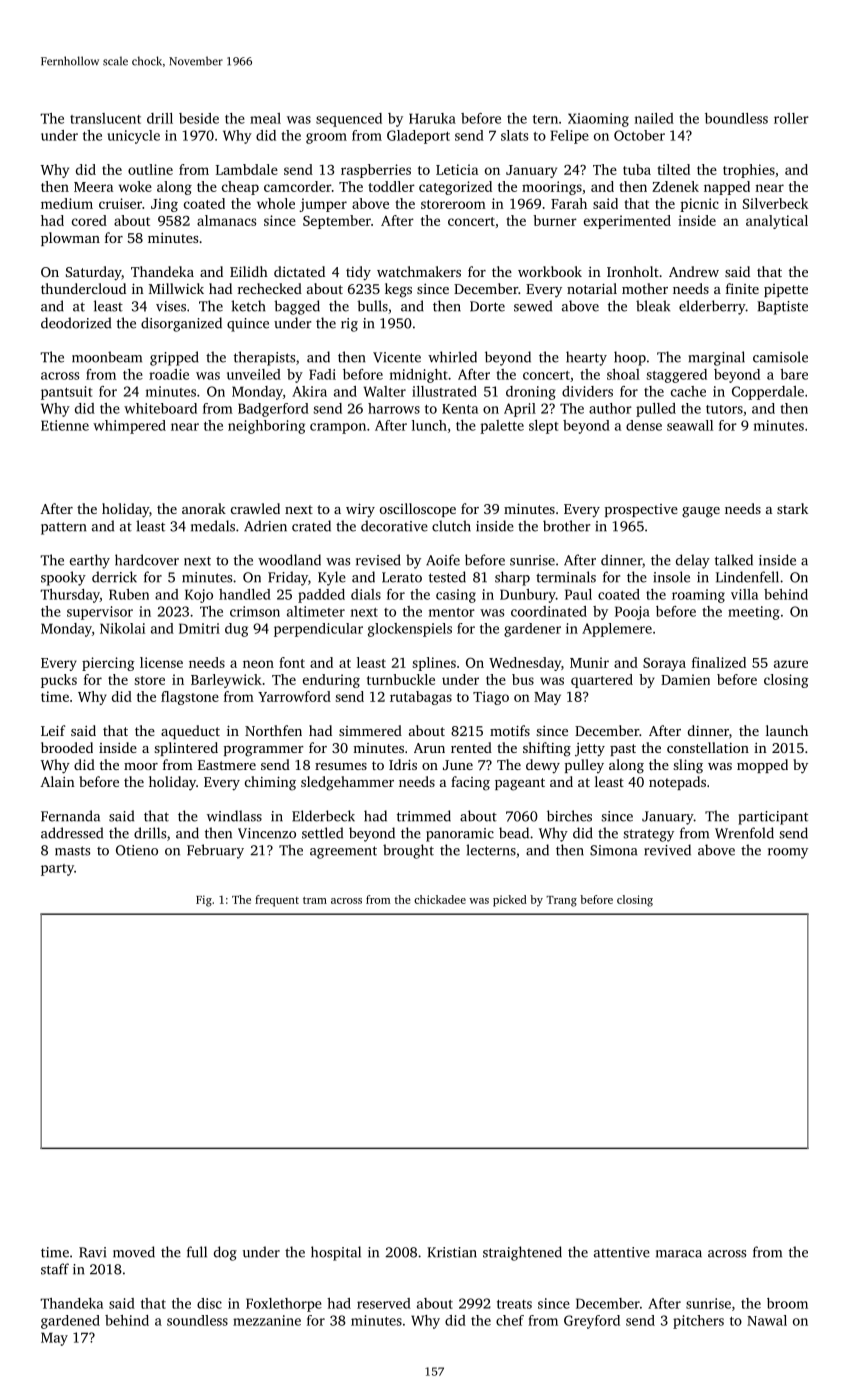  Describe the element at coordinates (510, 1320) in the document. I see `chef` at that location.
